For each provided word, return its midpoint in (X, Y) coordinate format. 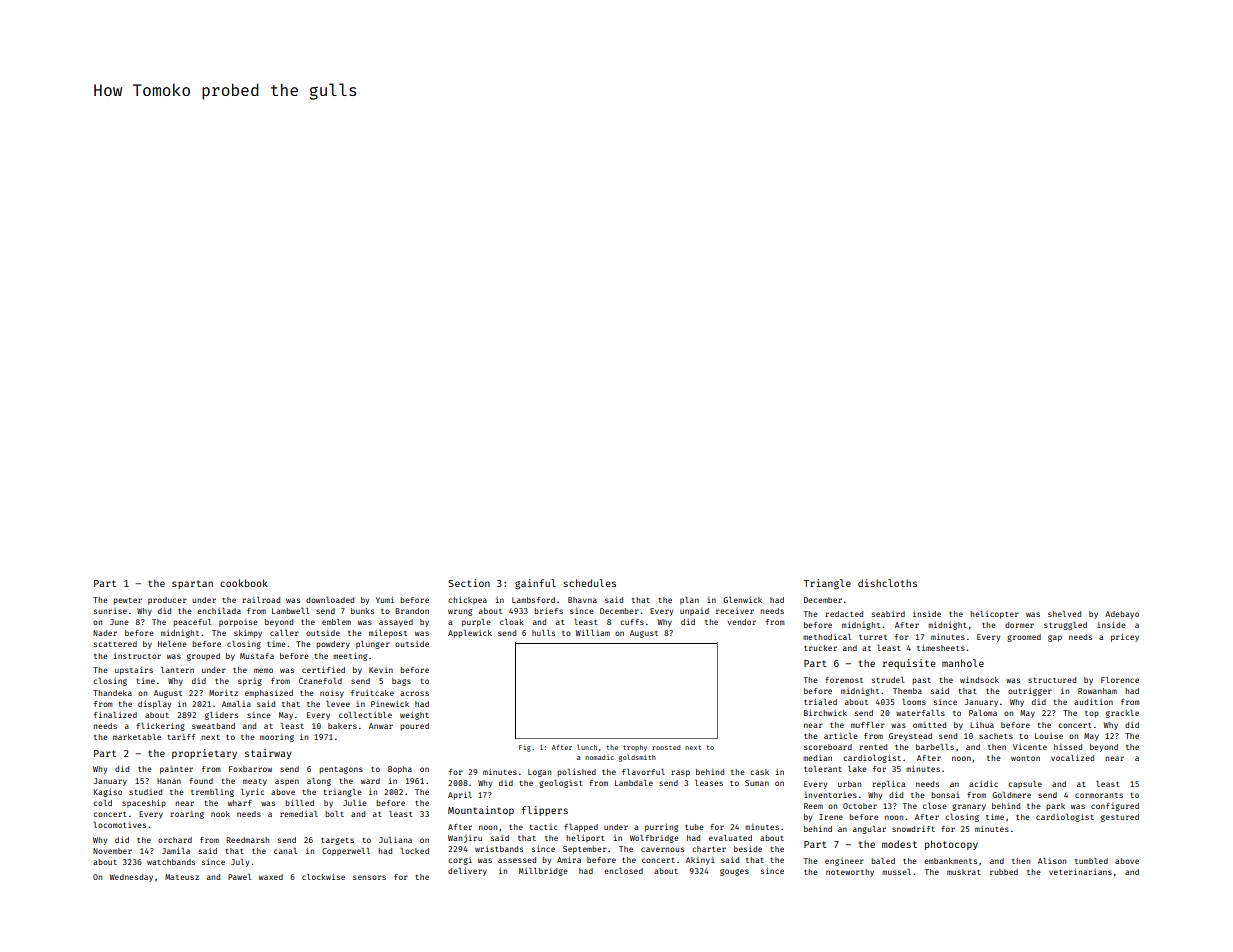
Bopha (400, 770)
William (593, 633)
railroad (261, 600)
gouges (734, 872)
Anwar (381, 726)
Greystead (910, 737)
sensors (369, 877)
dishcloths (887, 583)
